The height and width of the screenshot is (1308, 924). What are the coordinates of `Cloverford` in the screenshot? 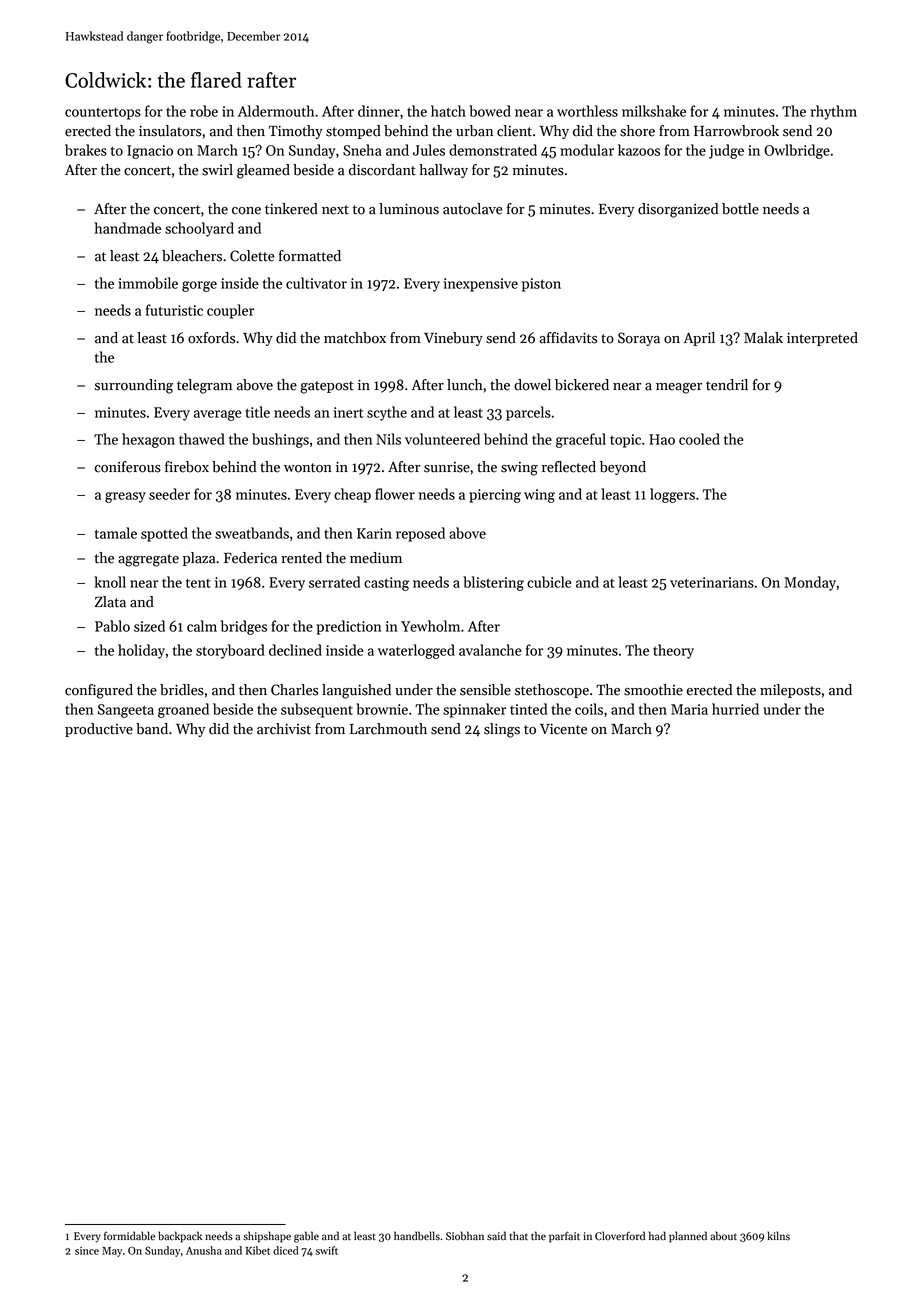 It's located at (620, 1236).
